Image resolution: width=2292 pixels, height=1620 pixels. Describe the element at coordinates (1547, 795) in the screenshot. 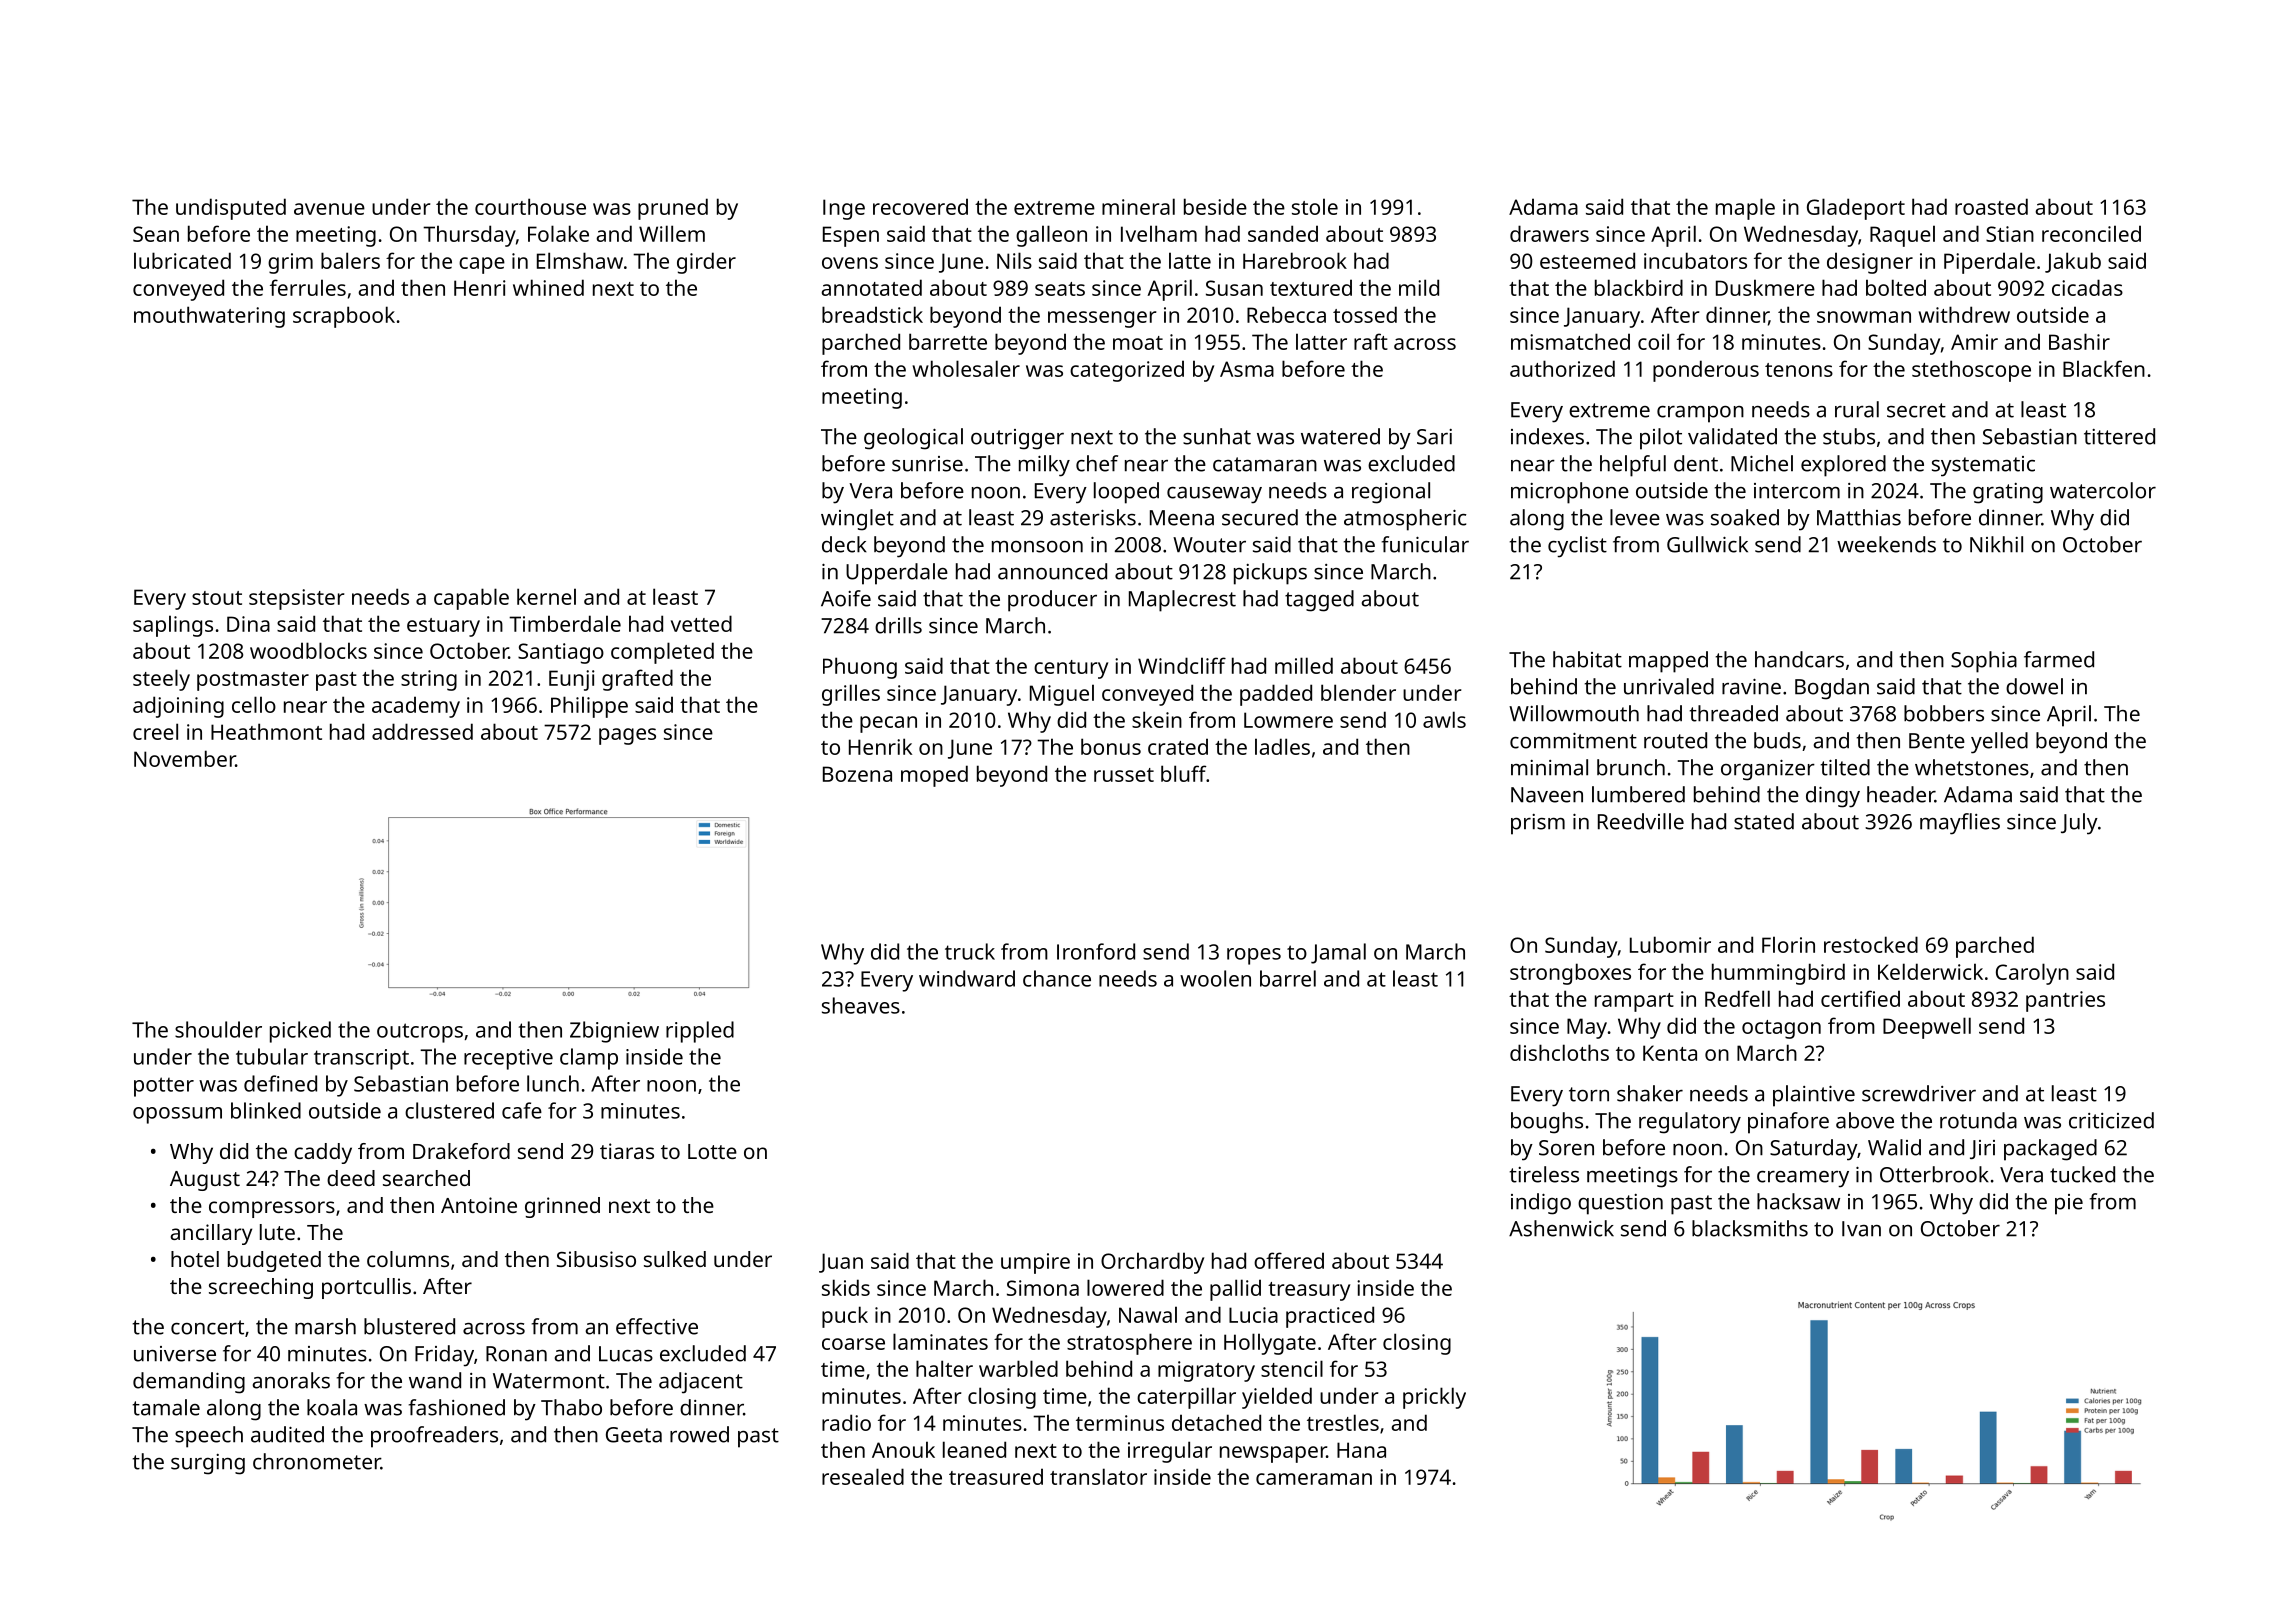

I see `Naveen` at that location.
